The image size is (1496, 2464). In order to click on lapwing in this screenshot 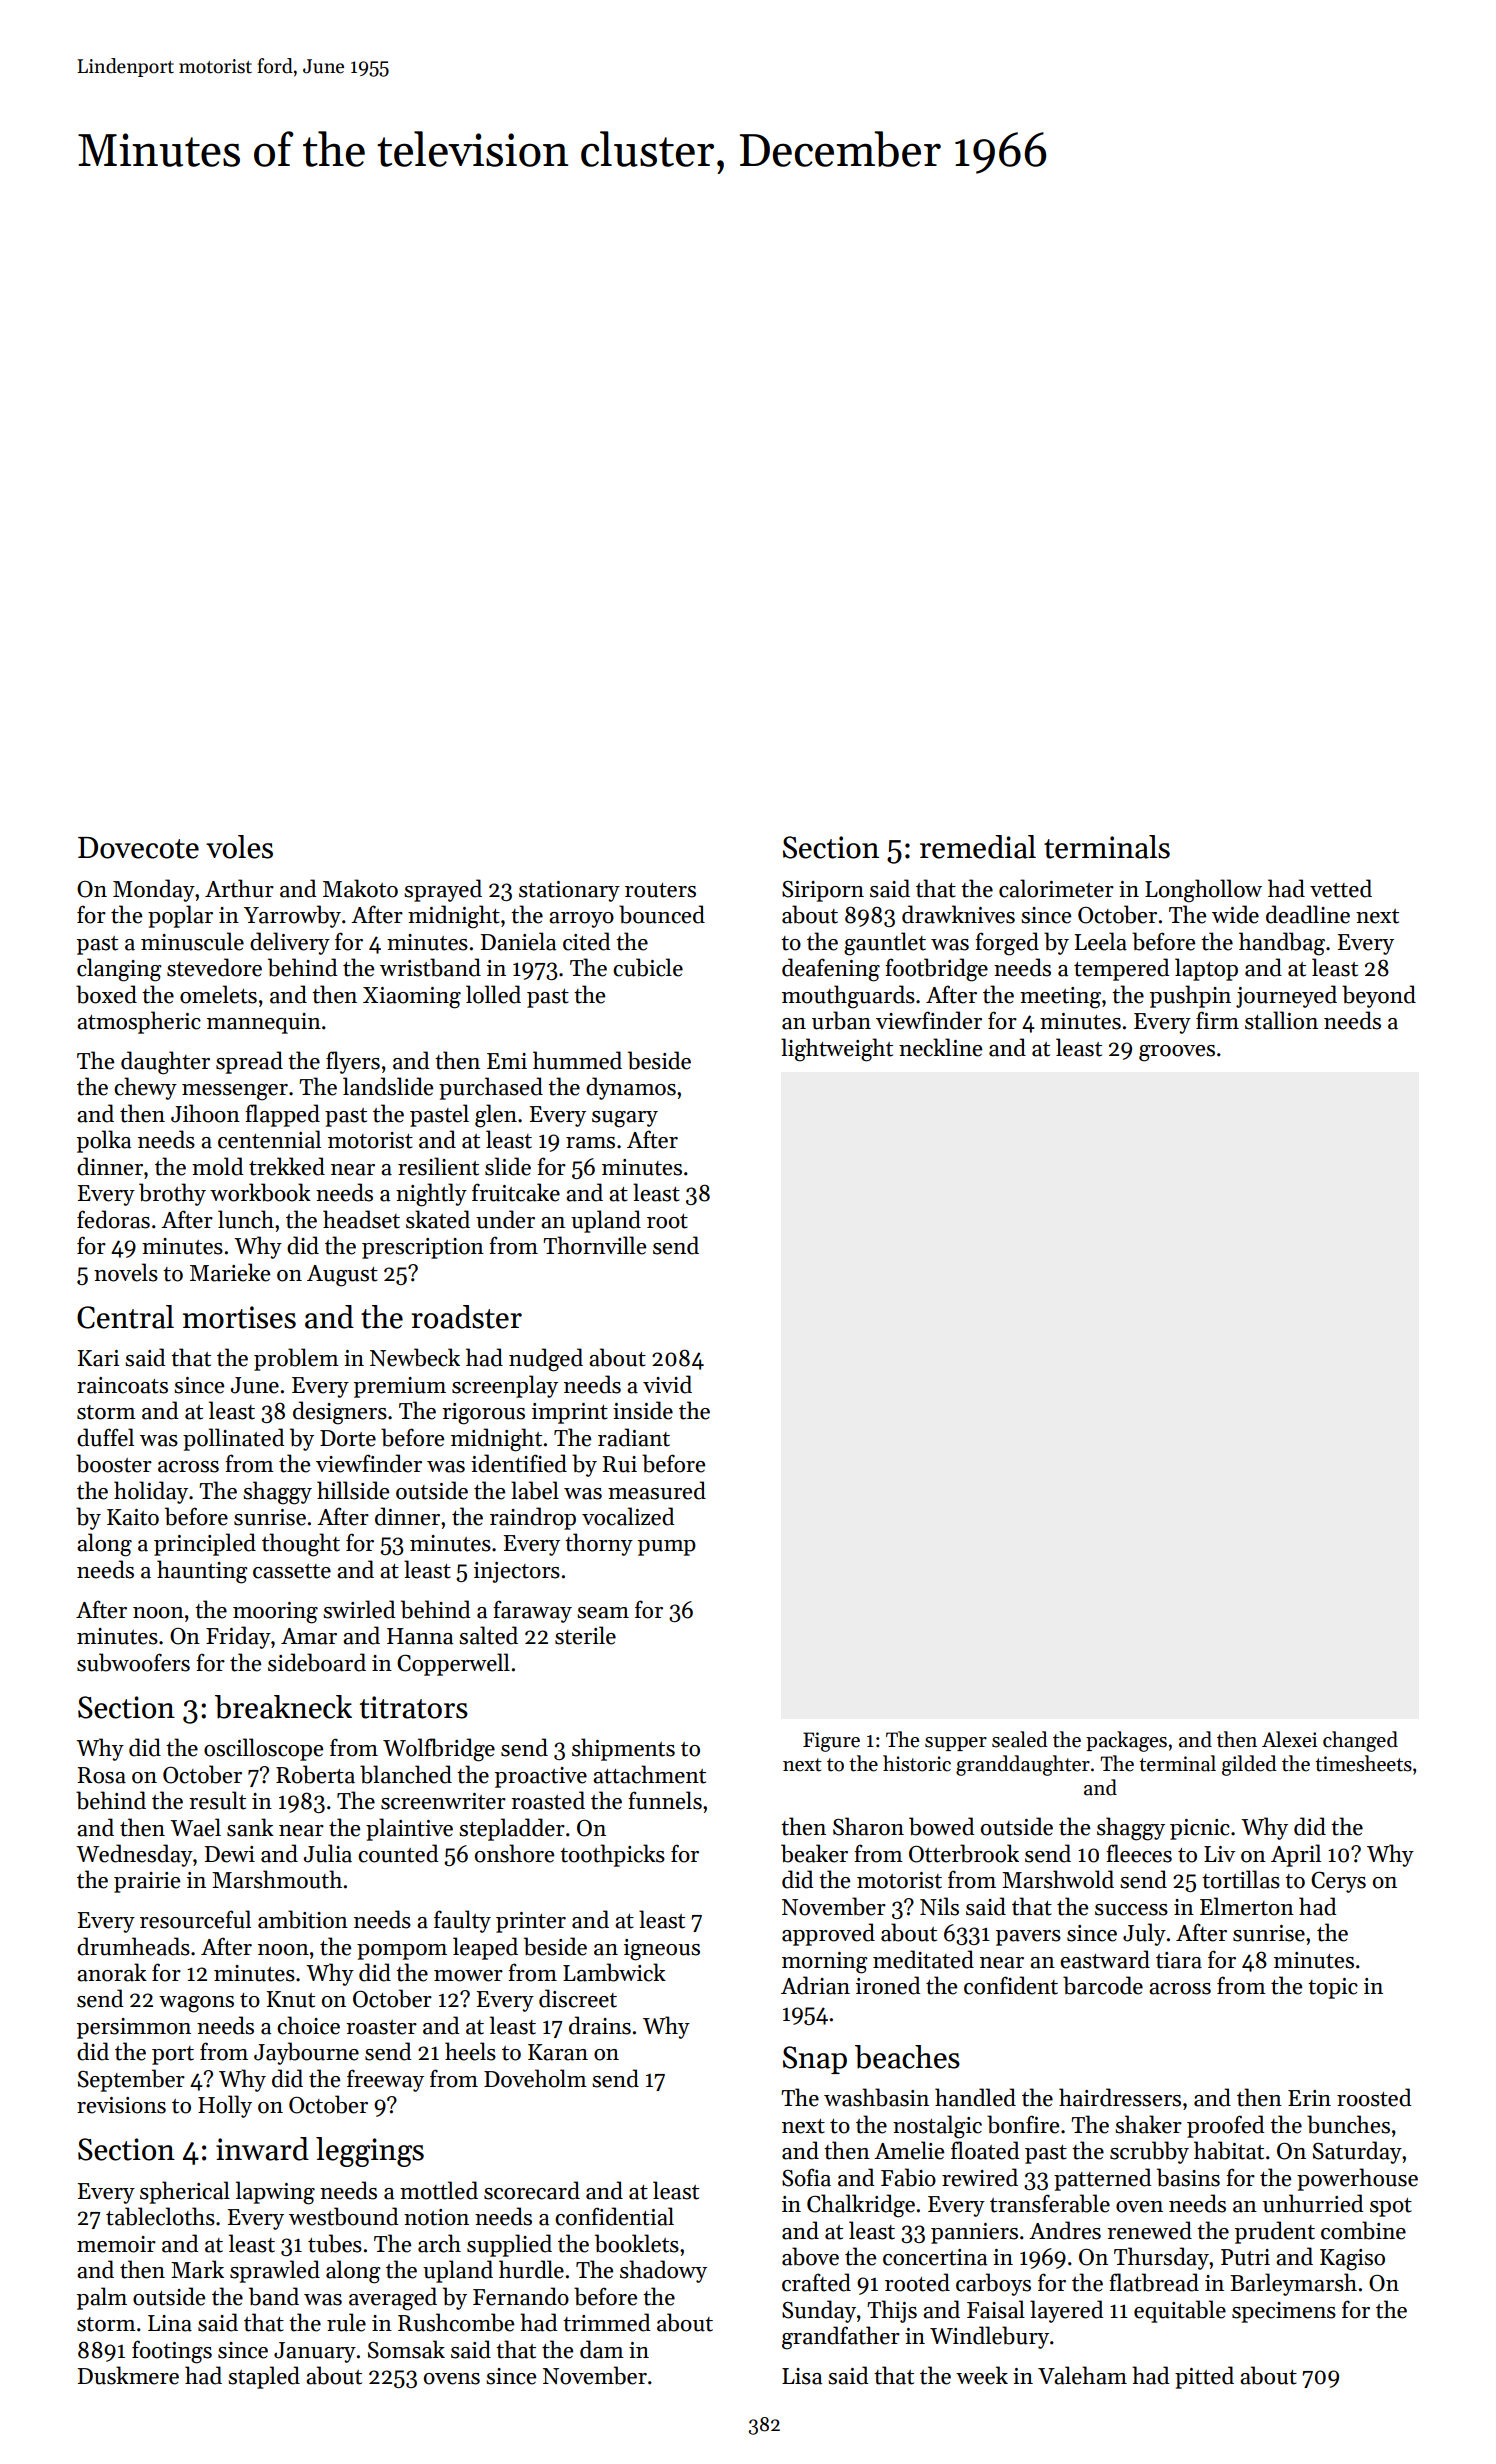, I will do `click(275, 2193)`.
